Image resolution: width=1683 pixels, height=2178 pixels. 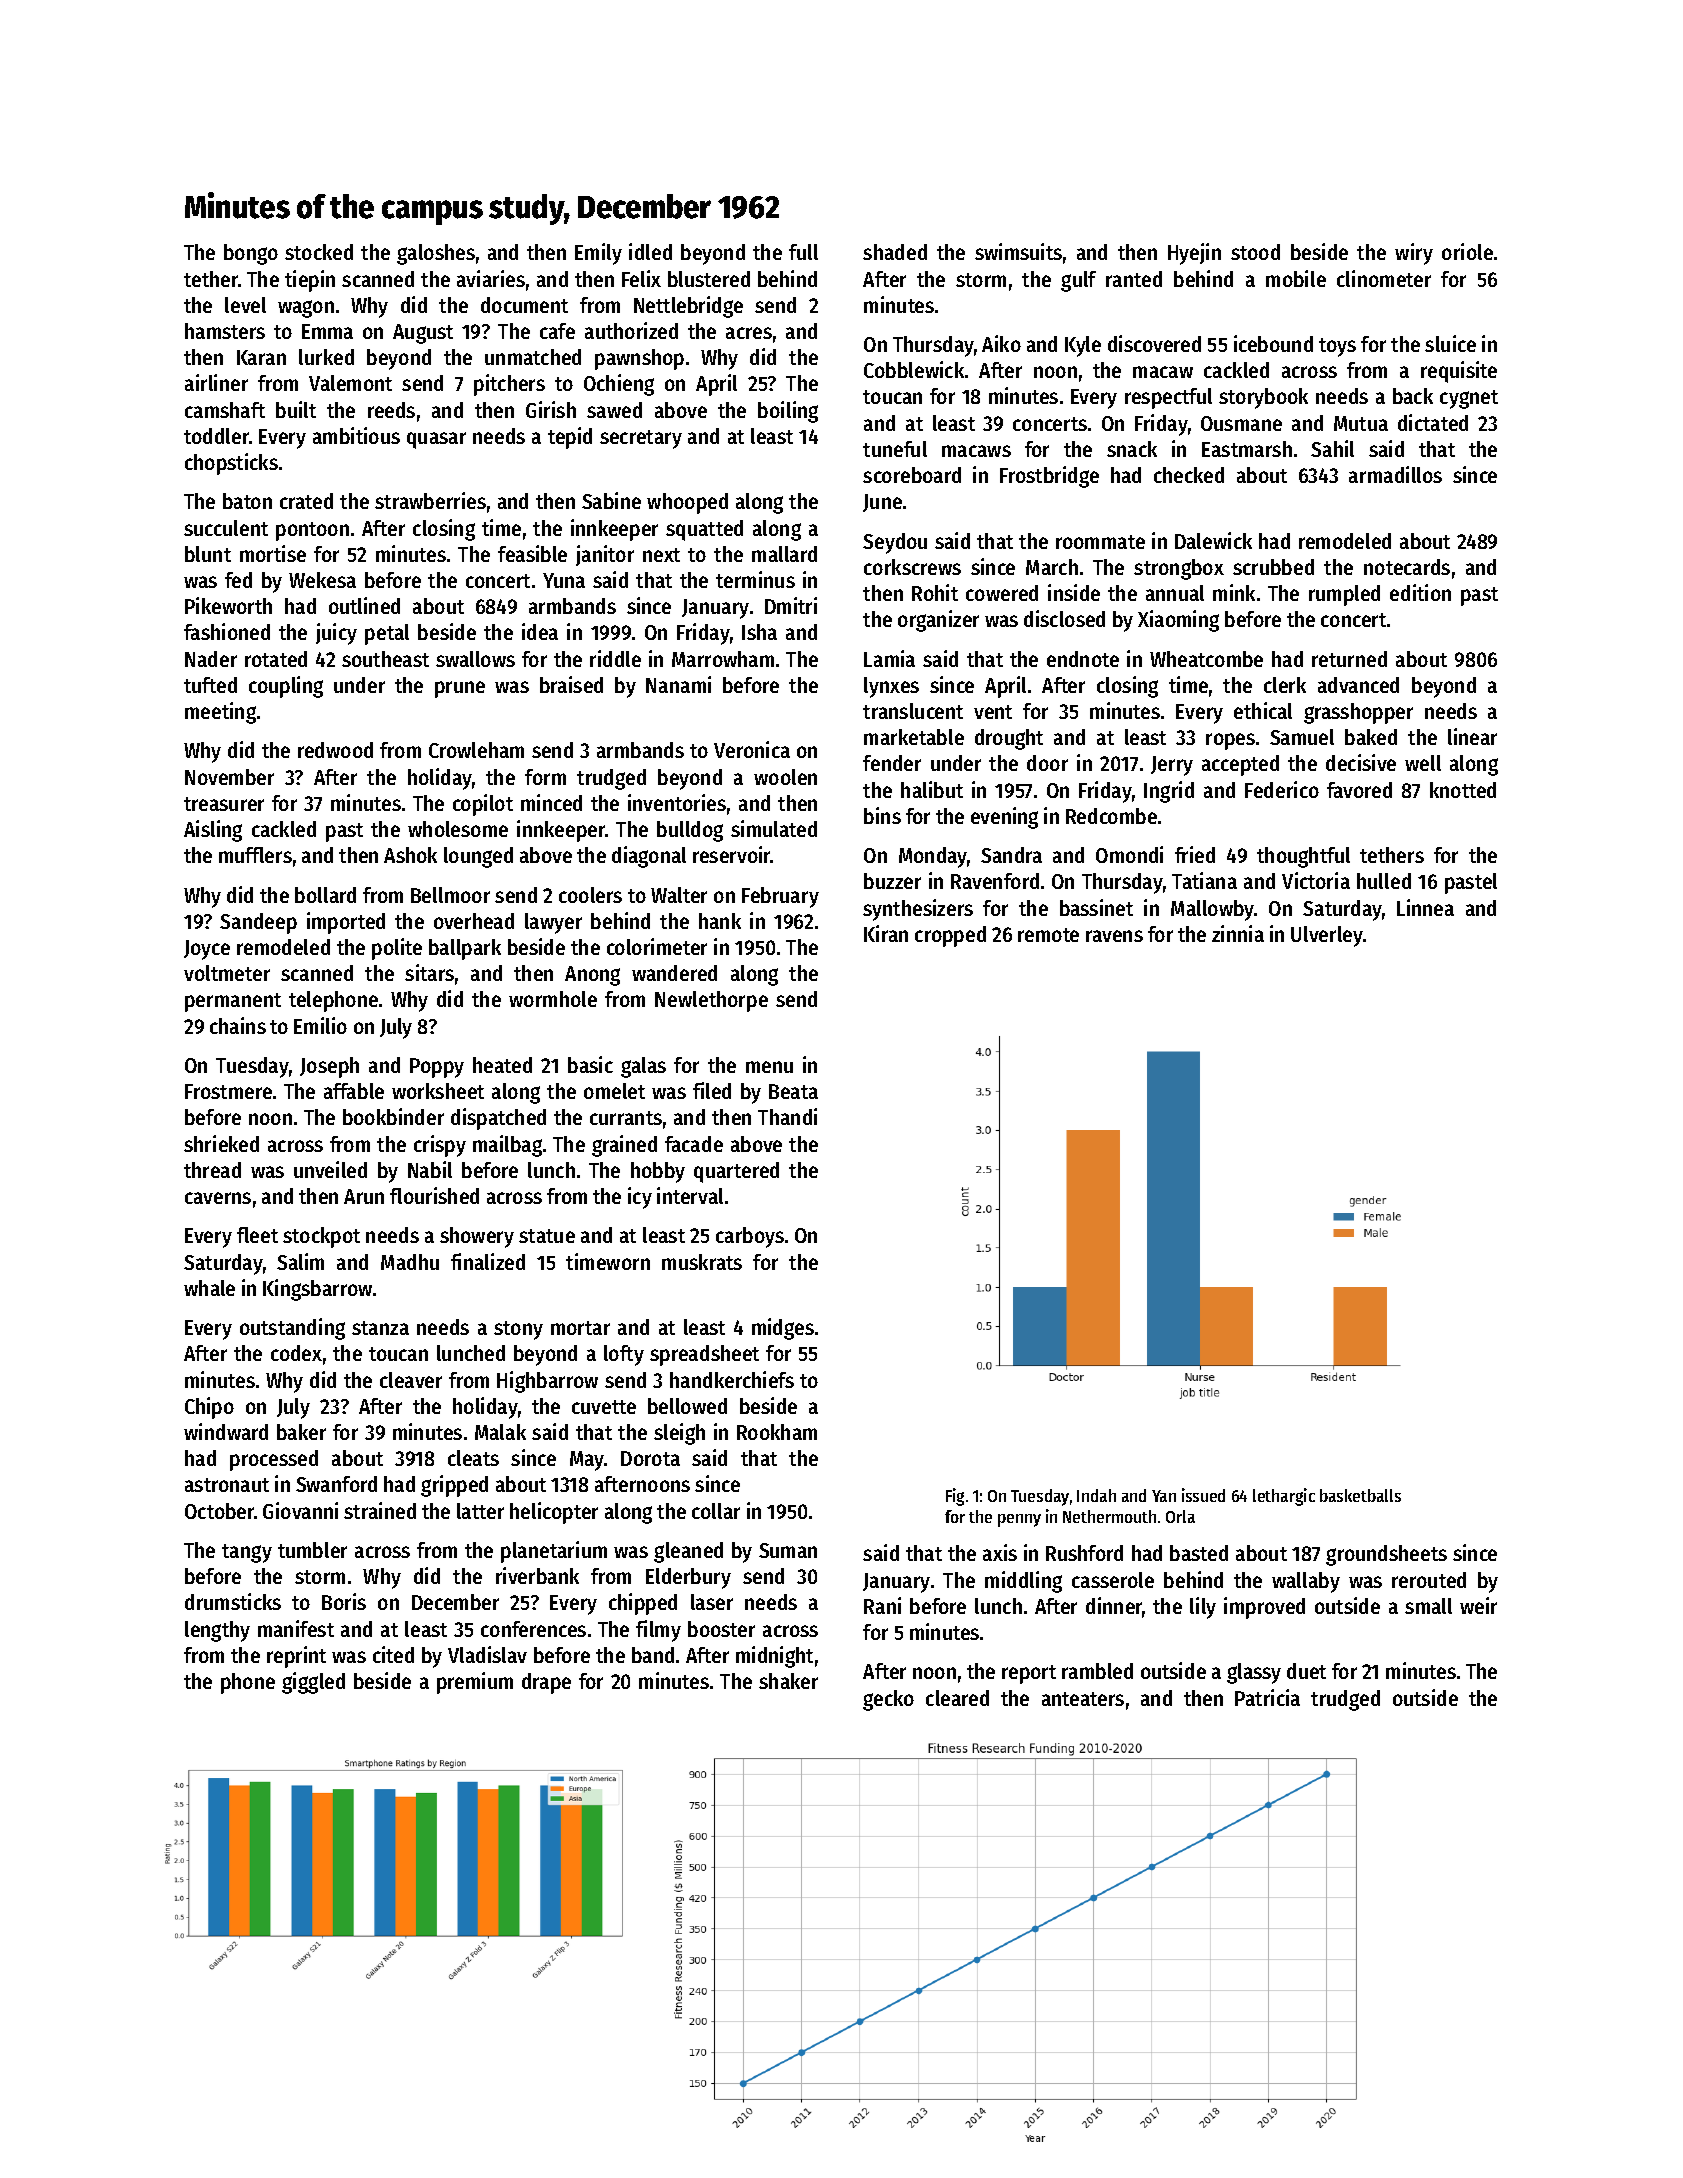 I want to click on oriole, so click(x=1467, y=251).
